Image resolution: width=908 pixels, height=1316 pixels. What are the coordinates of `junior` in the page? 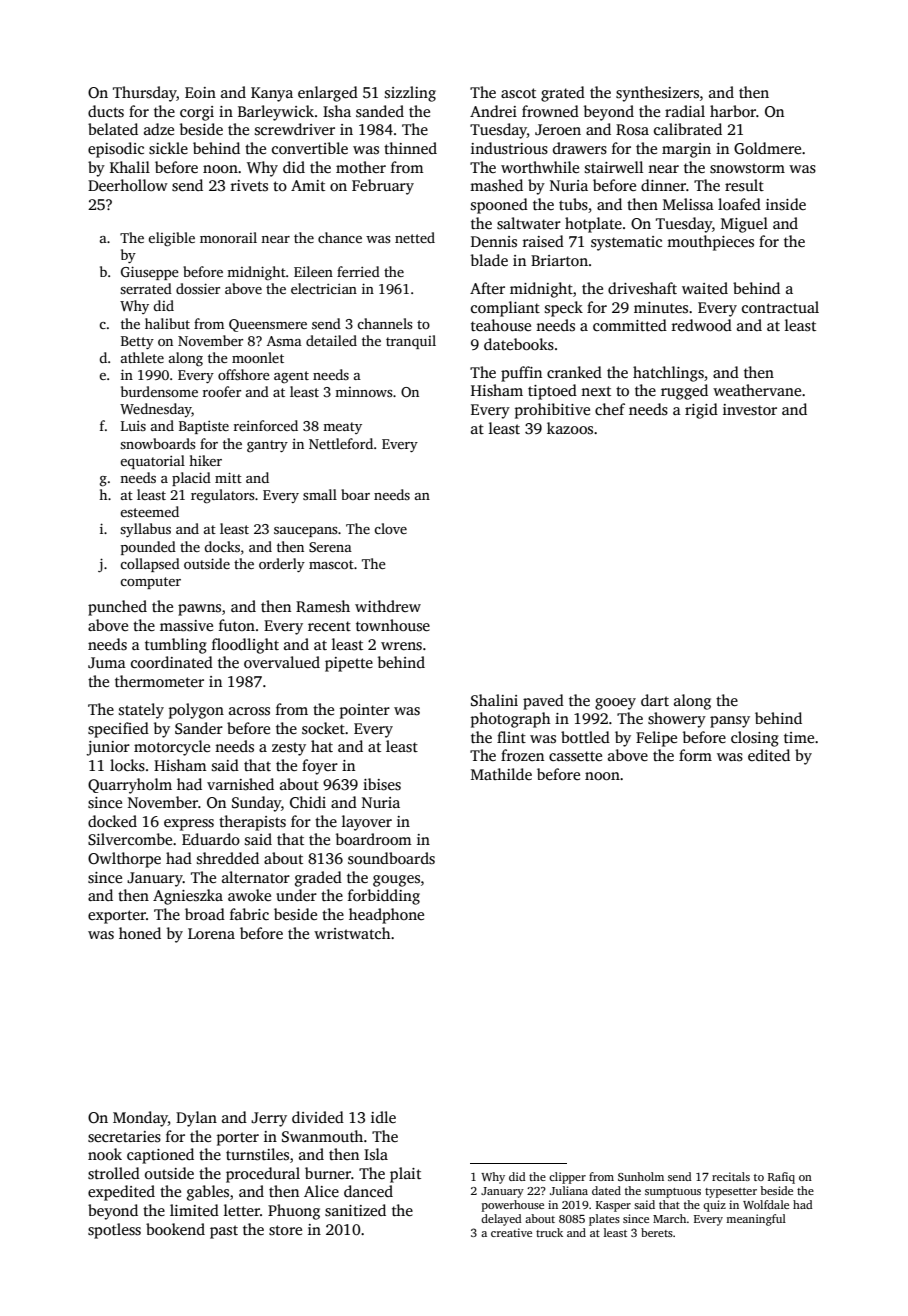 It's located at (108, 748).
